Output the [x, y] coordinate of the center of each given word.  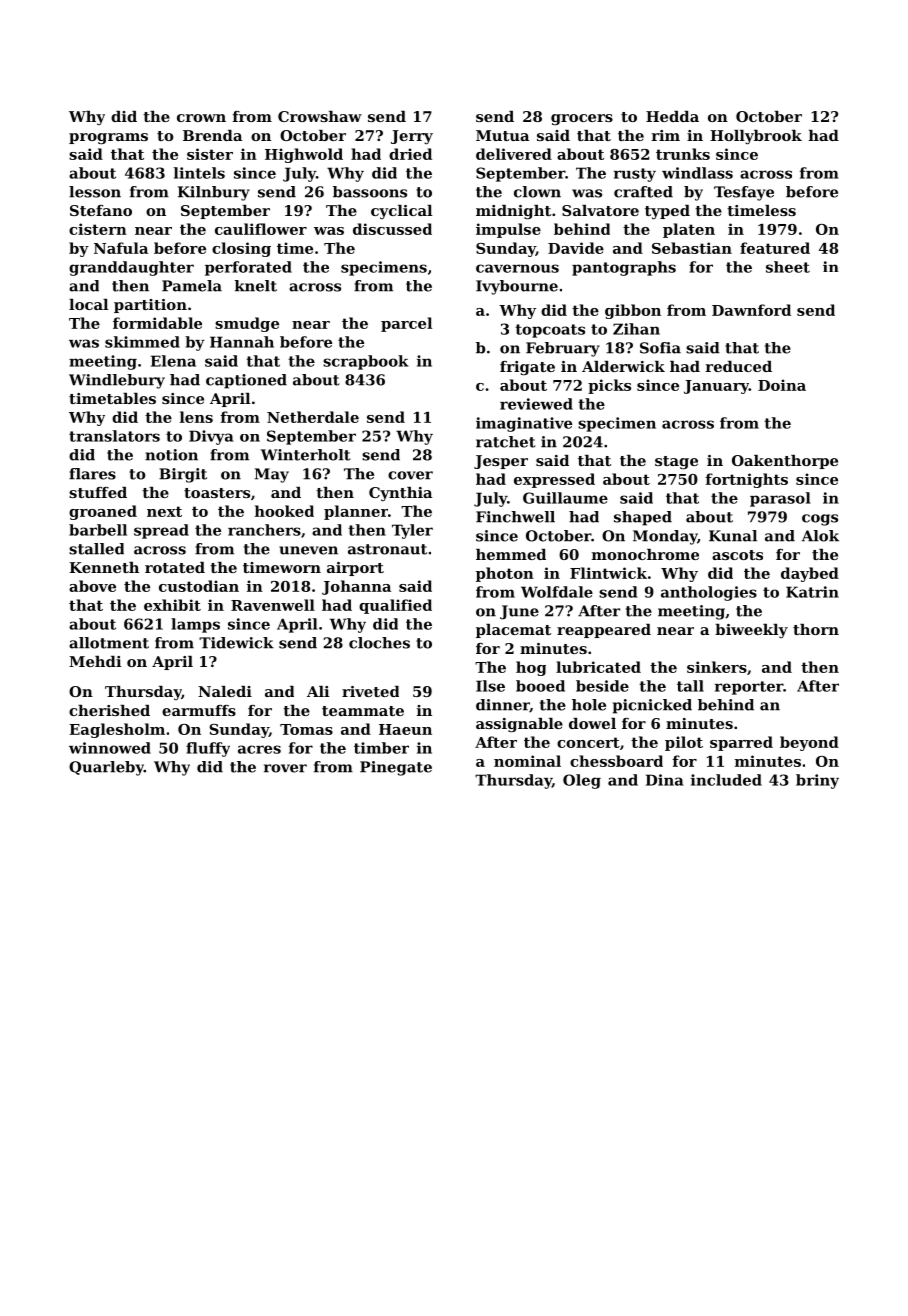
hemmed [511, 554]
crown [201, 118]
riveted [370, 691]
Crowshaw [320, 116]
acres [259, 749]
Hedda [672, 116]
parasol [780, 499]
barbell [98, 530]
